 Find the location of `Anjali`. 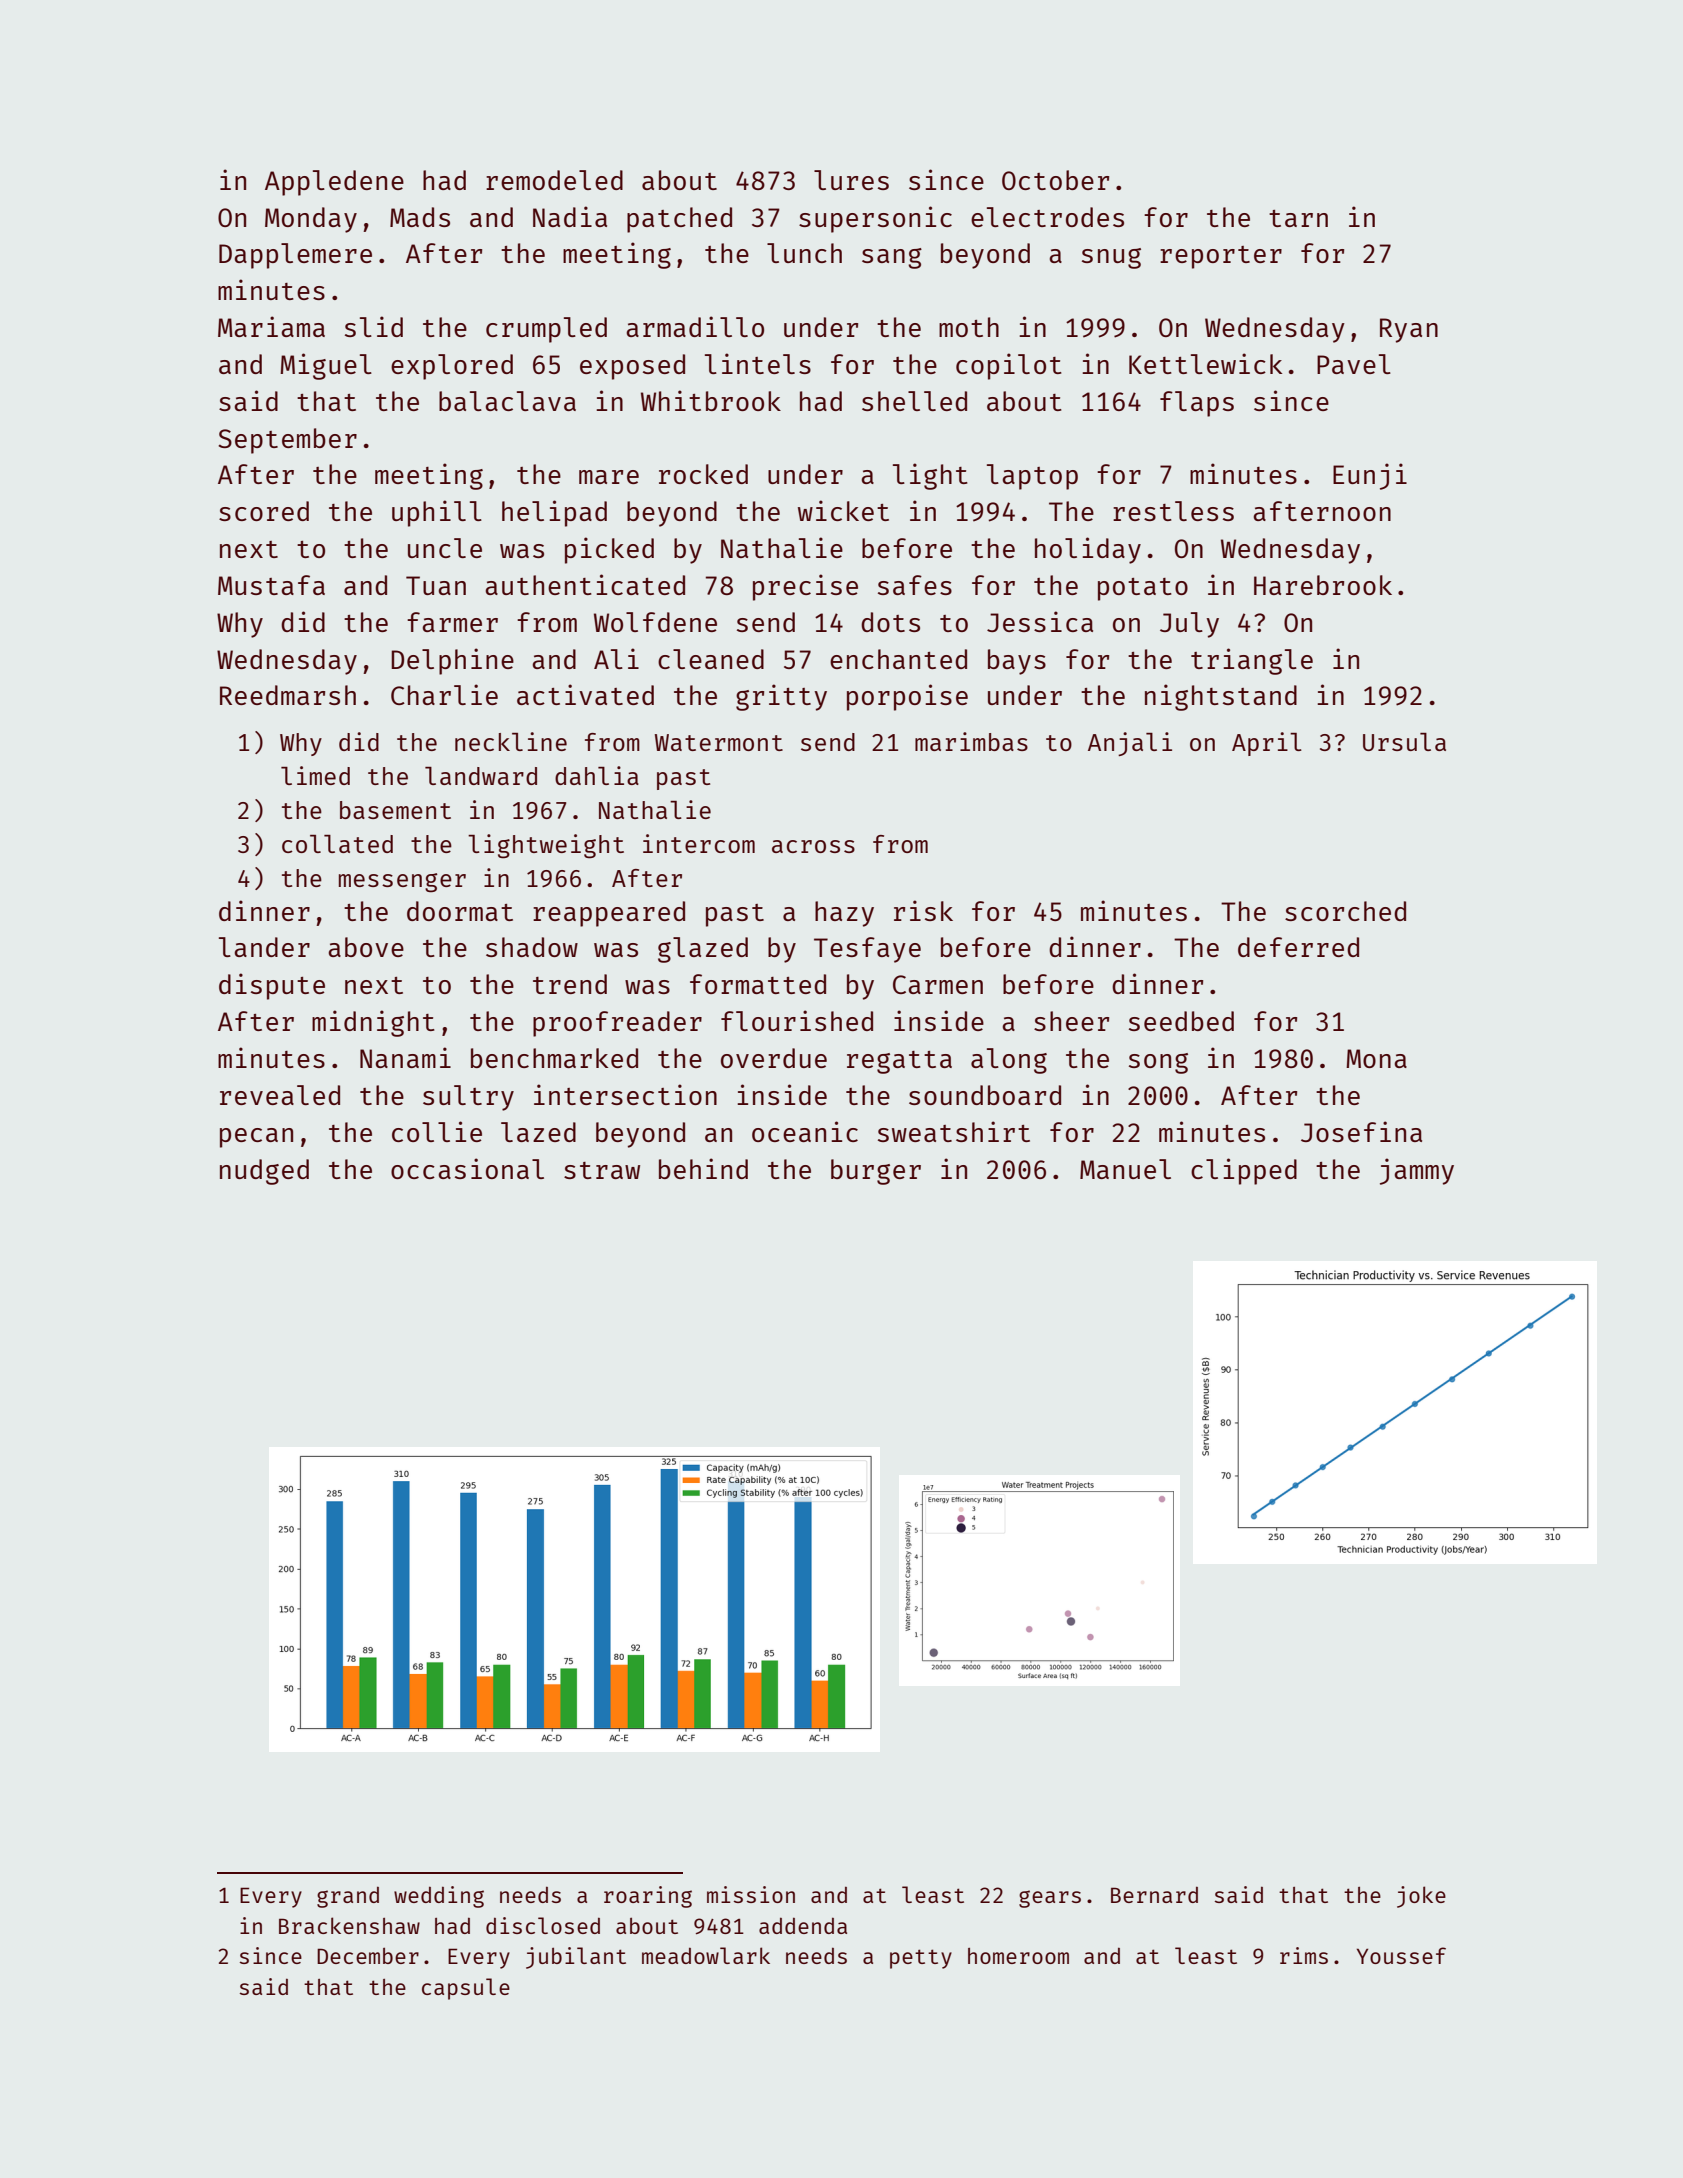

Anjali is located at coordinates (1130, 744).
